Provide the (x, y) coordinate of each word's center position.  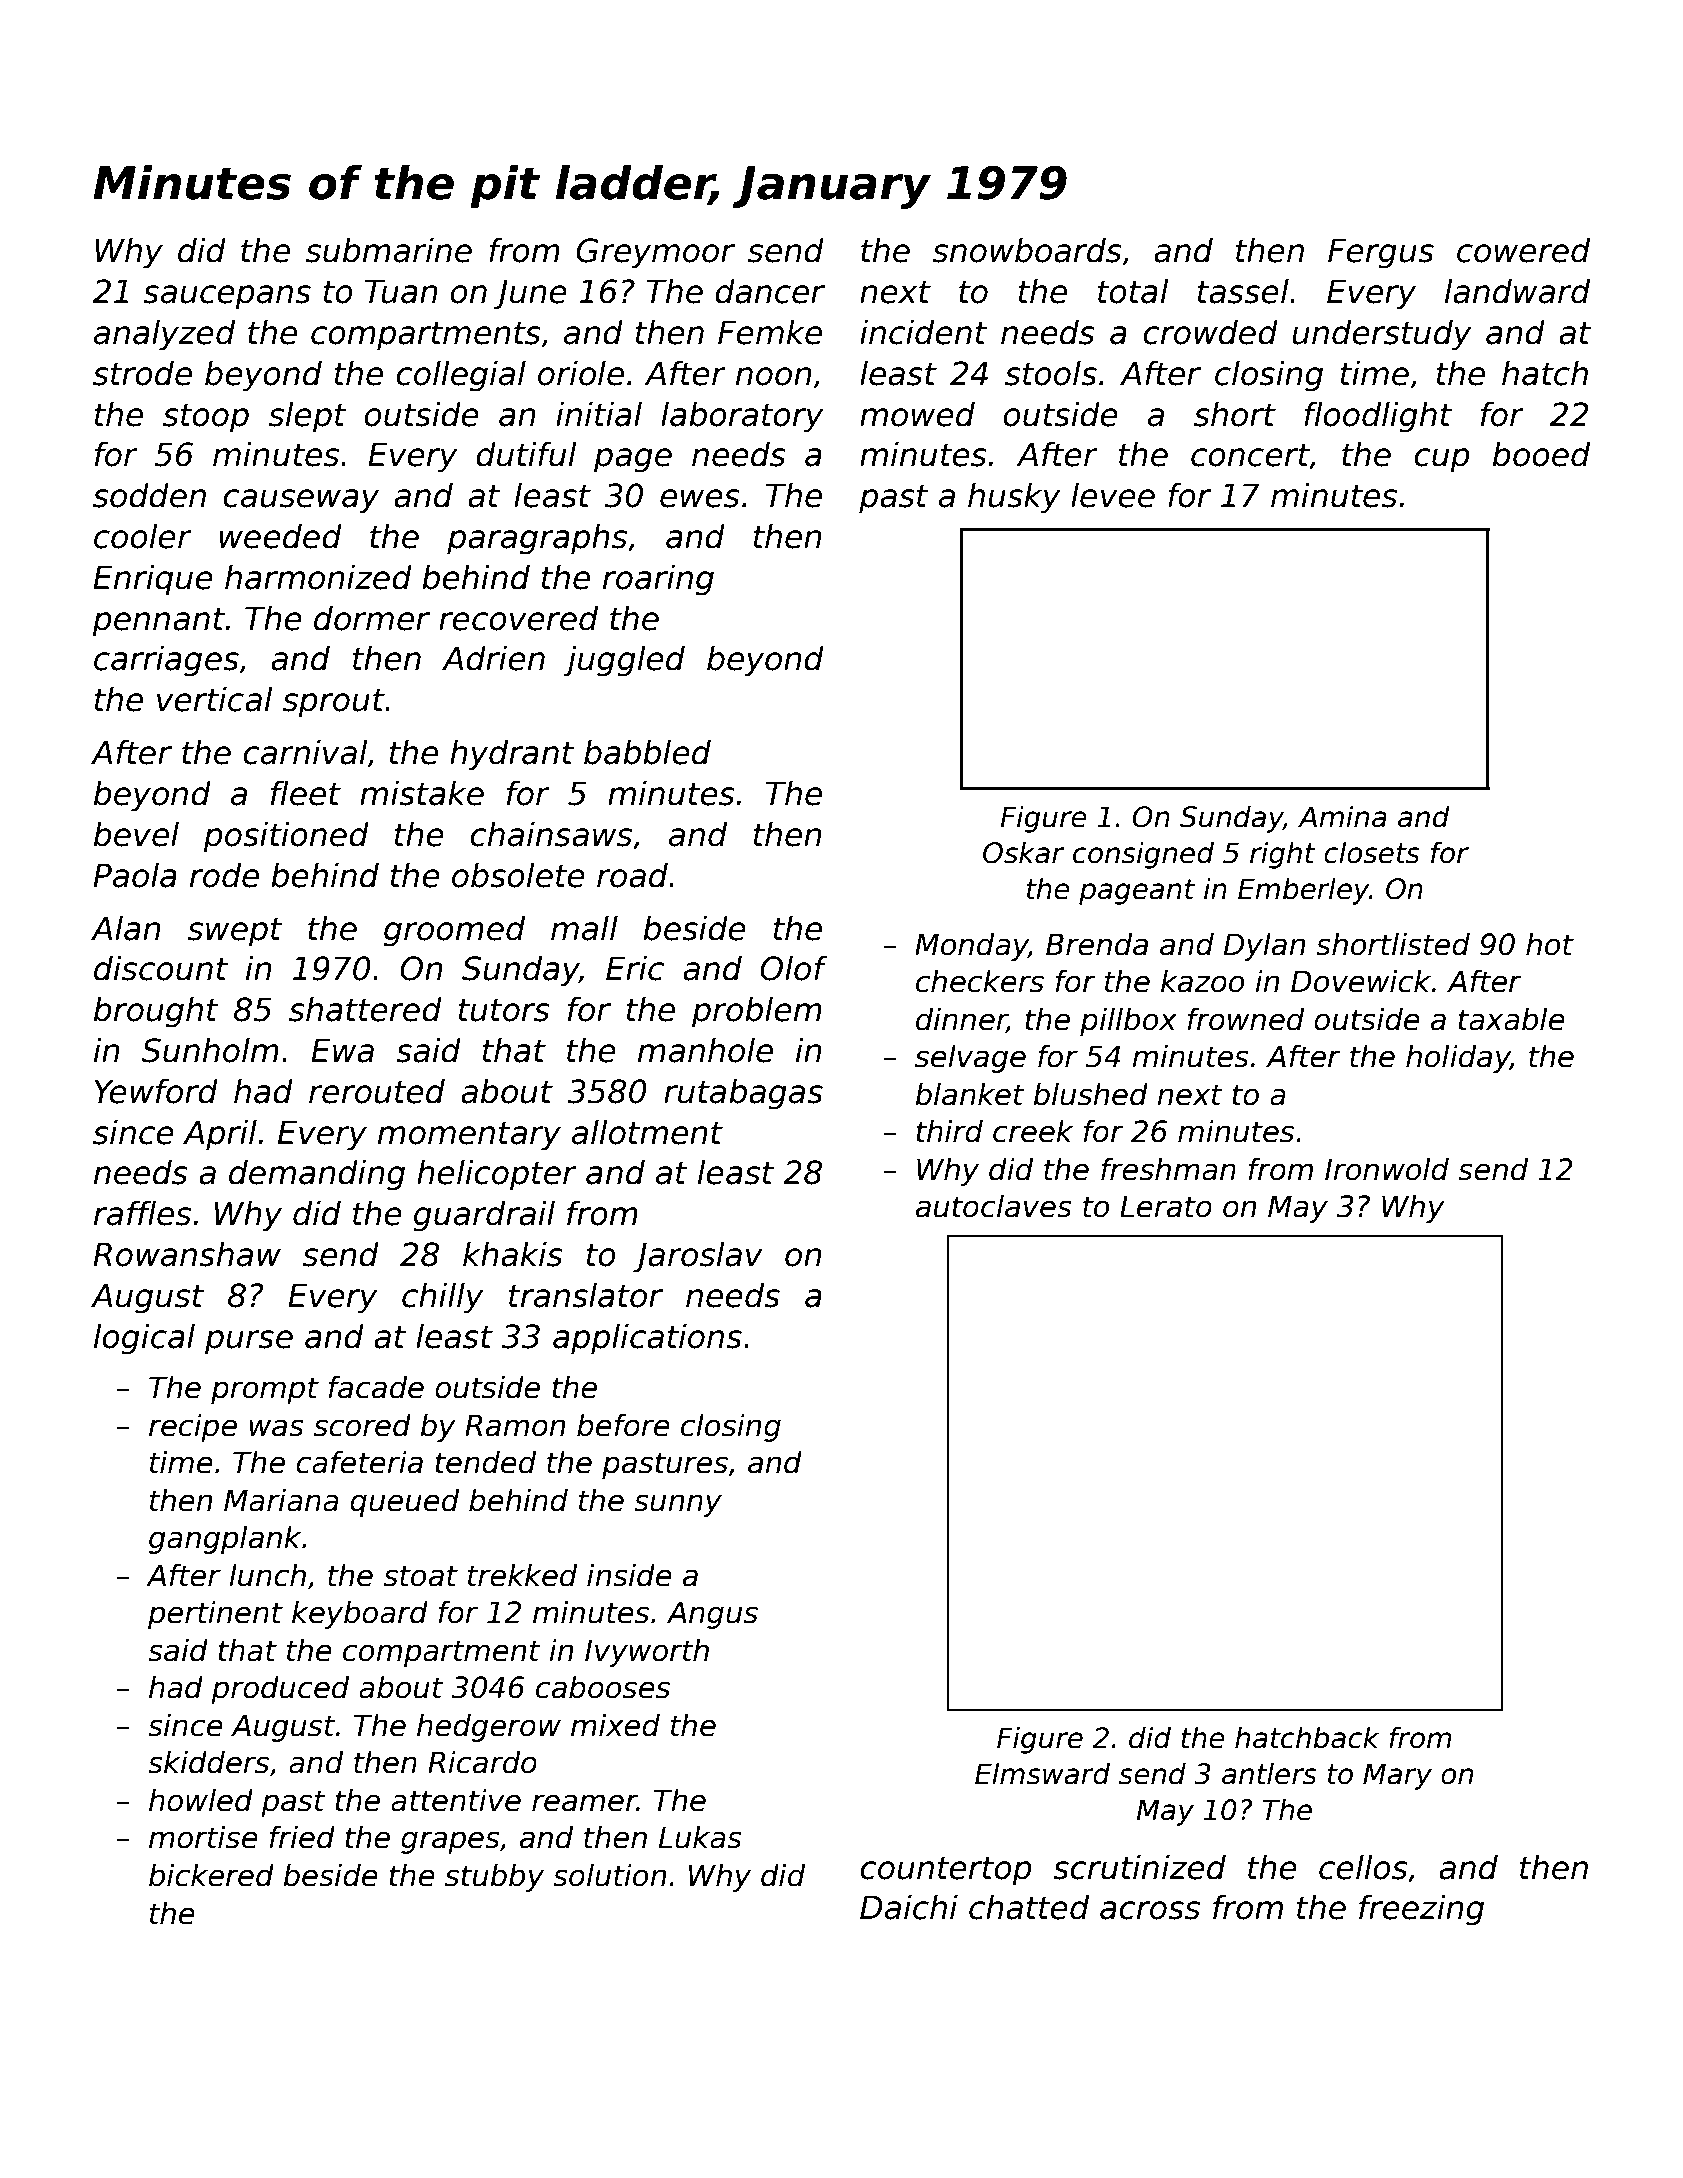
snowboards (1027, 250)
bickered (211, 1875)
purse (249, 1342)
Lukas (700, 1837)
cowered (1523, 250)
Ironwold (1387, 1169)
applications (647, 1339)
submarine (389, 250)
